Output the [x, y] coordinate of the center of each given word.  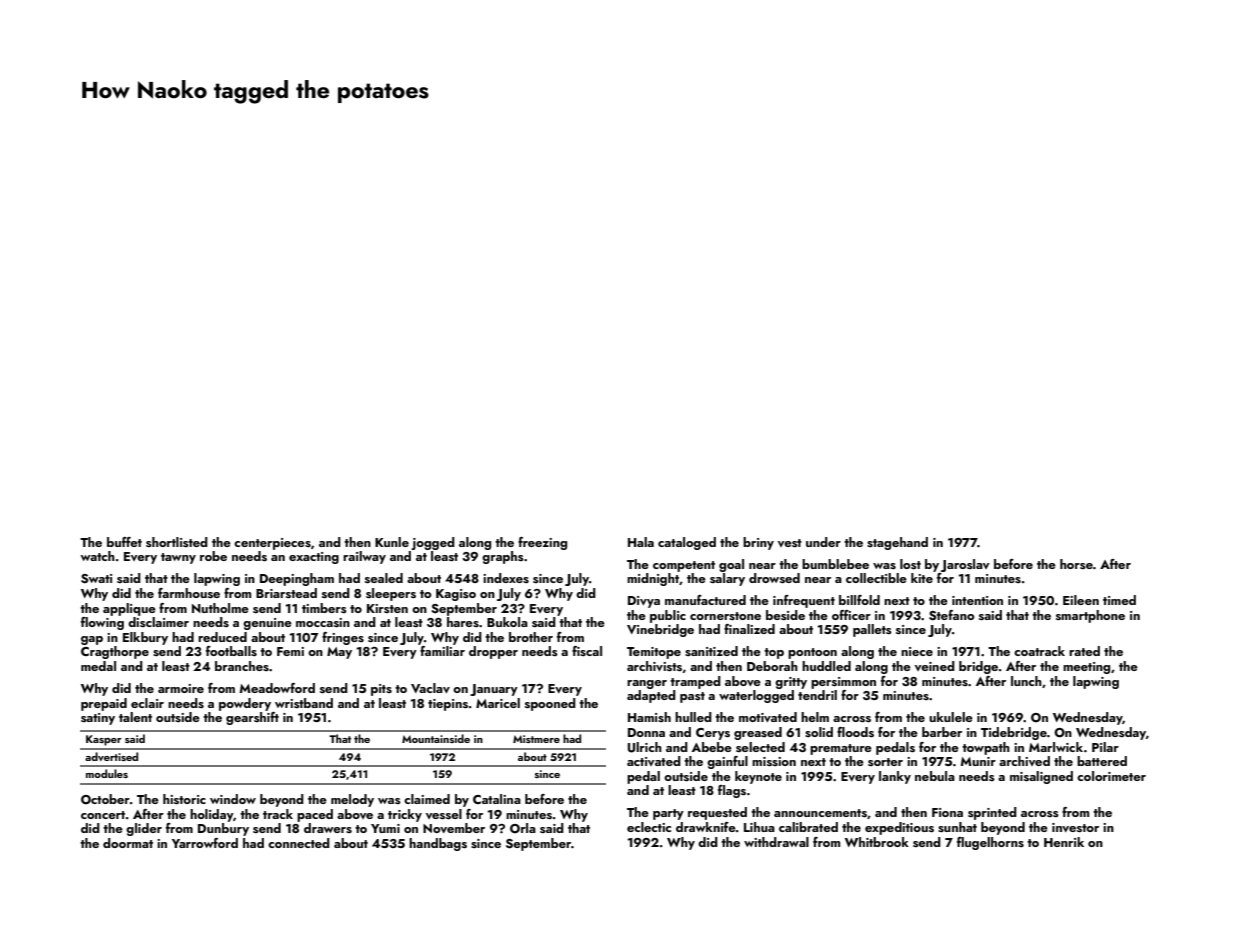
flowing [102, 623]
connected [299, 843]
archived [1024, 761]
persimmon [843, 683]
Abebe [712, 747]
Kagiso [456, 595]
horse [1076, 564]
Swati [96, 579]
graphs [503, 557]
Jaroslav [965, 565]
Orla [523, 828]
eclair [147, 703]
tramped [695, 682]
